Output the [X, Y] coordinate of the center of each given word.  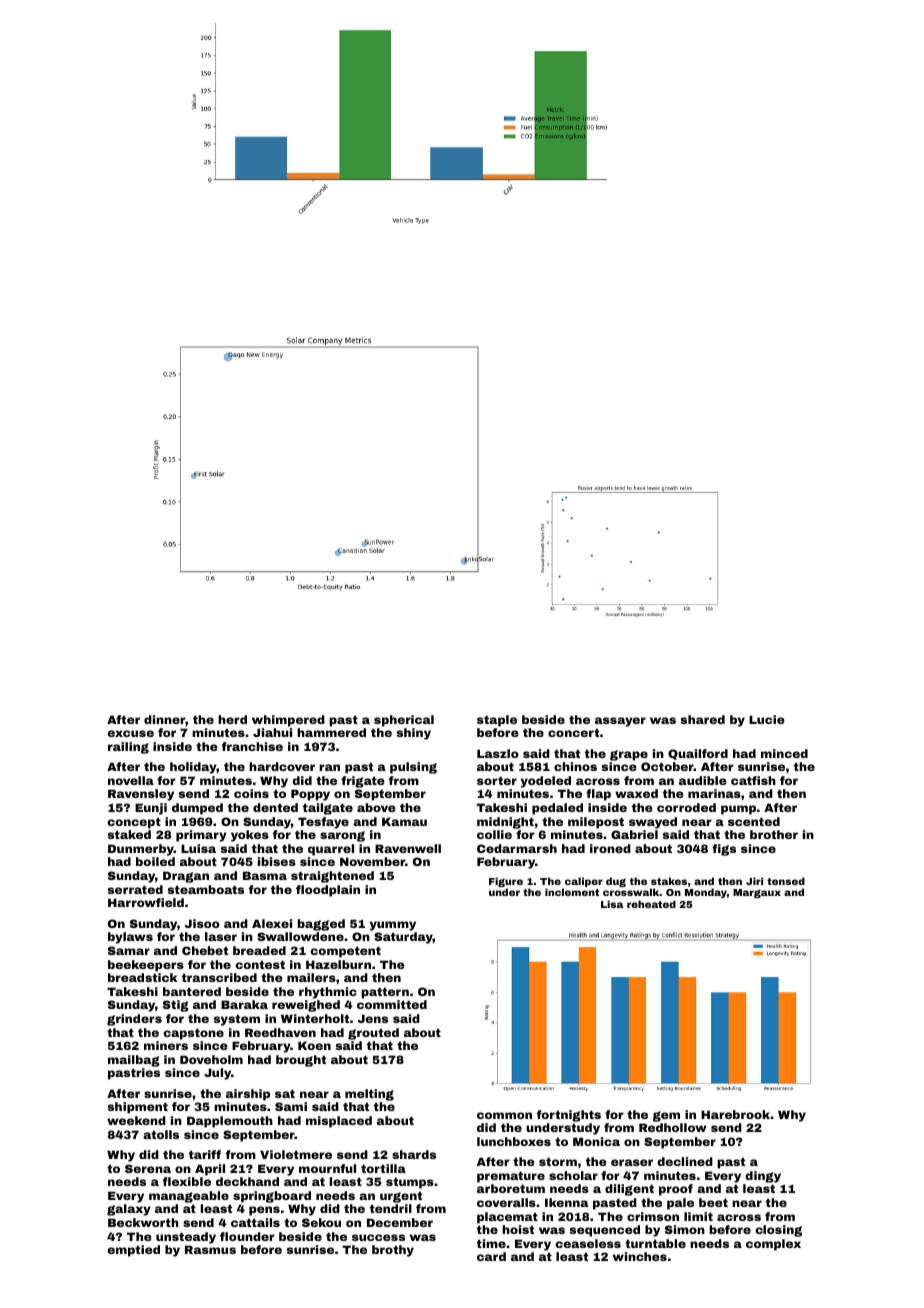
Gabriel [634, 834]
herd [232, 719]
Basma [265, 875]
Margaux [757, 893]
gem [666, 1116]
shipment [137, 1108]
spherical [404, 721]
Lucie [767, 719]
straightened [332, 877]
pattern [385, 993]
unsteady [186, 1238]
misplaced [339, 1122]
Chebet [205, 950]
